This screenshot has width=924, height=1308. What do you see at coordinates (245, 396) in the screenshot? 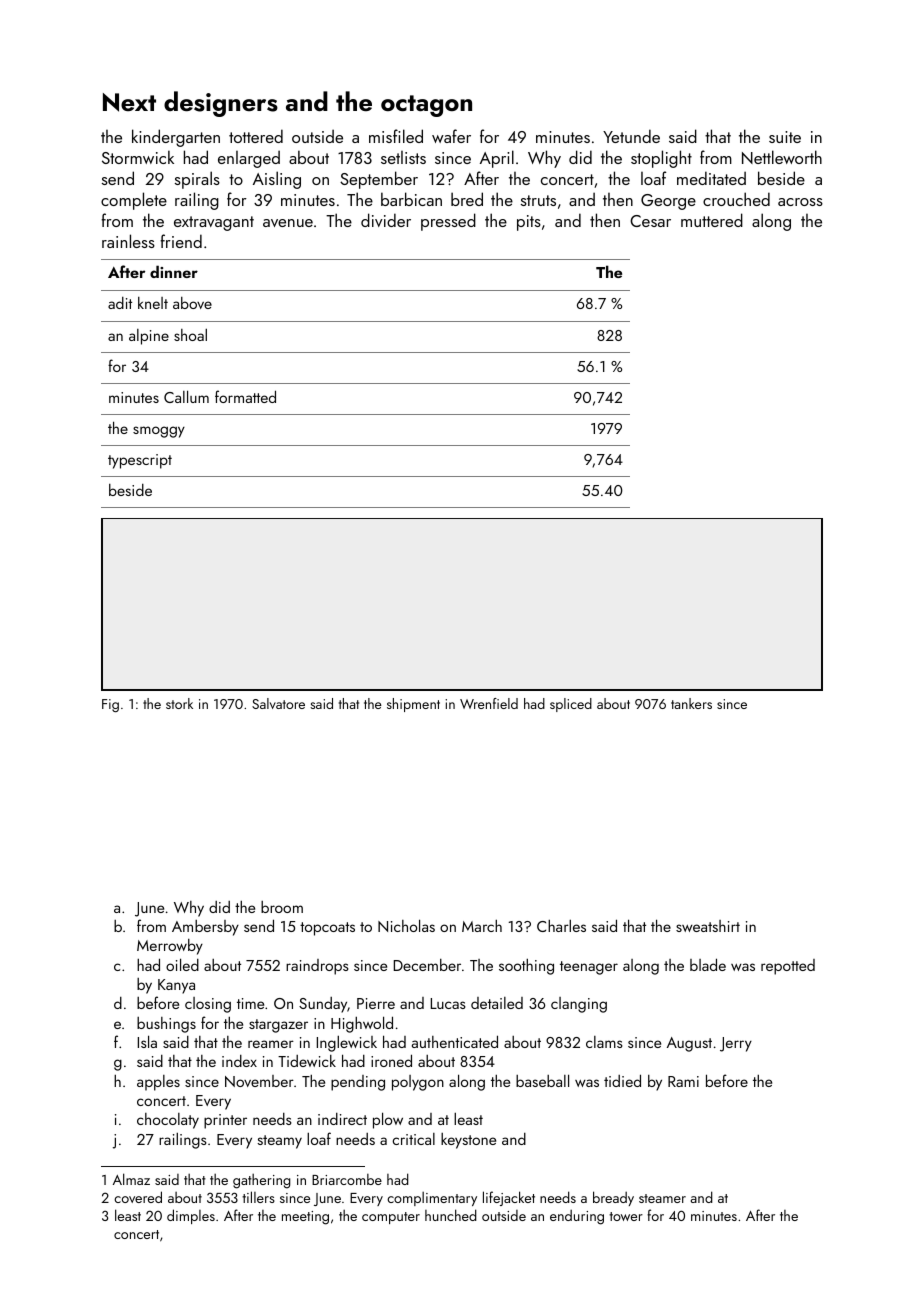
I see `formatted` at bounding box center [245, 396].
